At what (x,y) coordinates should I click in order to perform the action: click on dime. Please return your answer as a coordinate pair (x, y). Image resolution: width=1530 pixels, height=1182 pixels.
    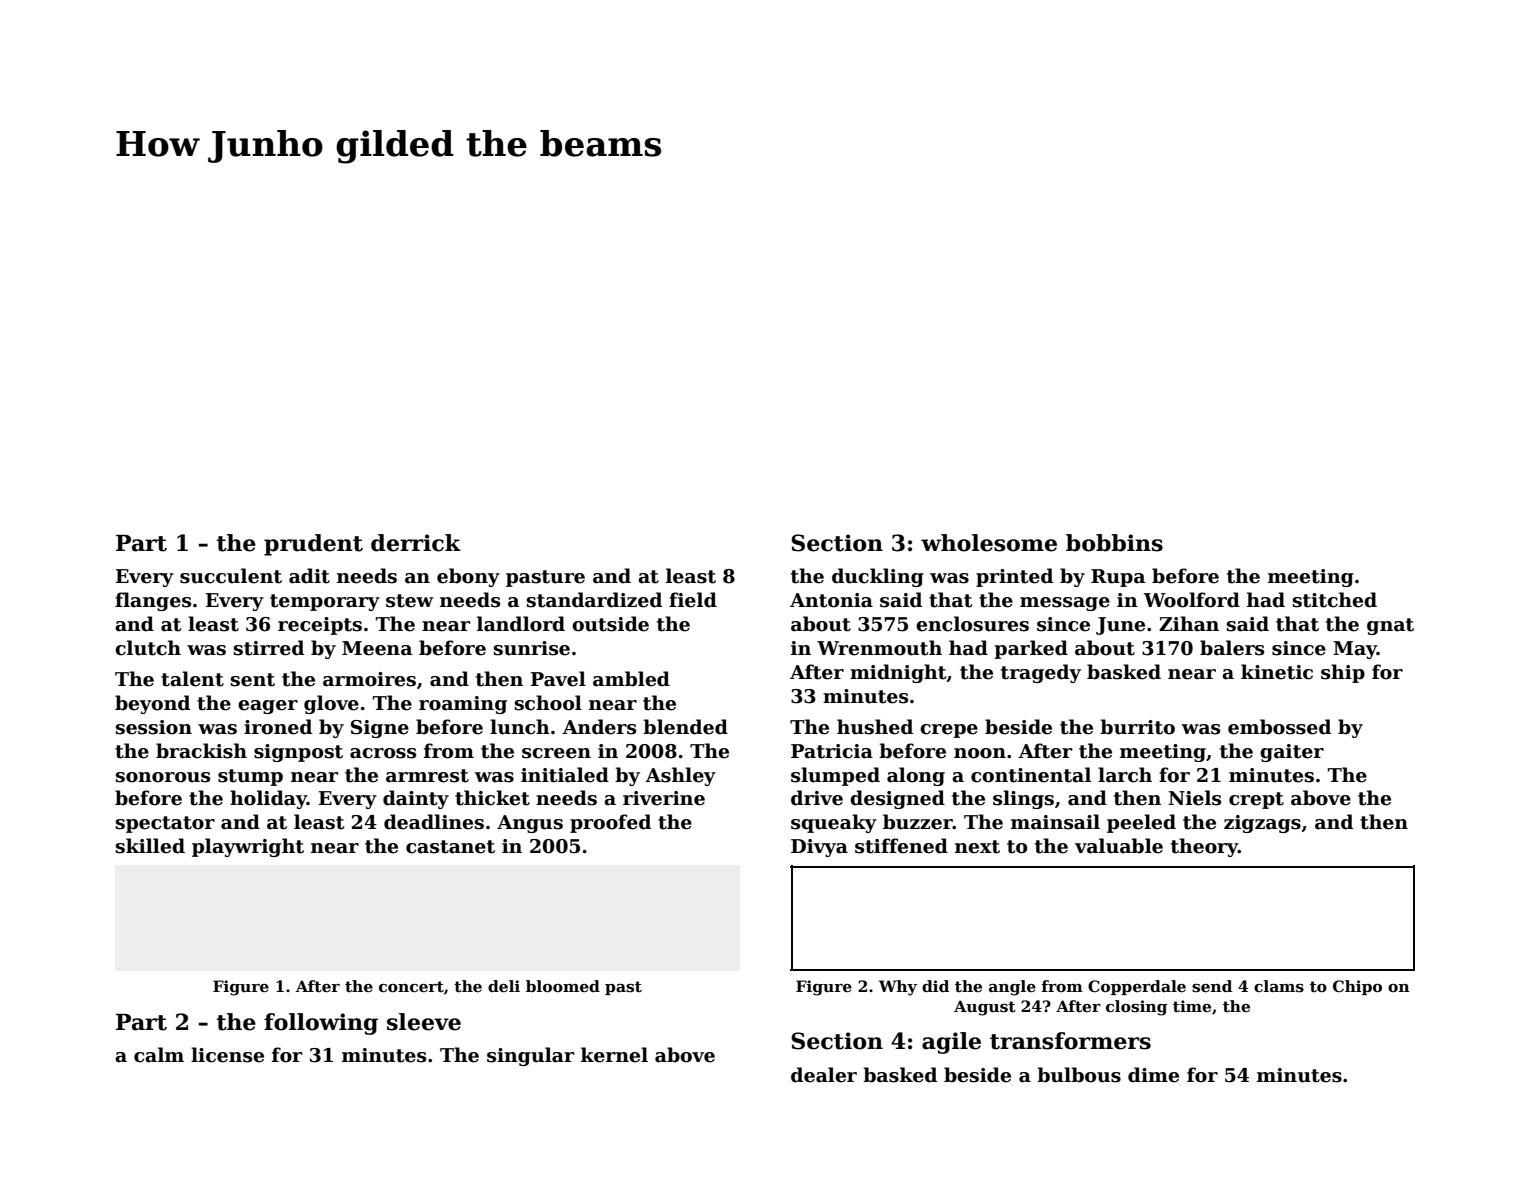
    Looking at the image, I should click on (1153, 1075).
